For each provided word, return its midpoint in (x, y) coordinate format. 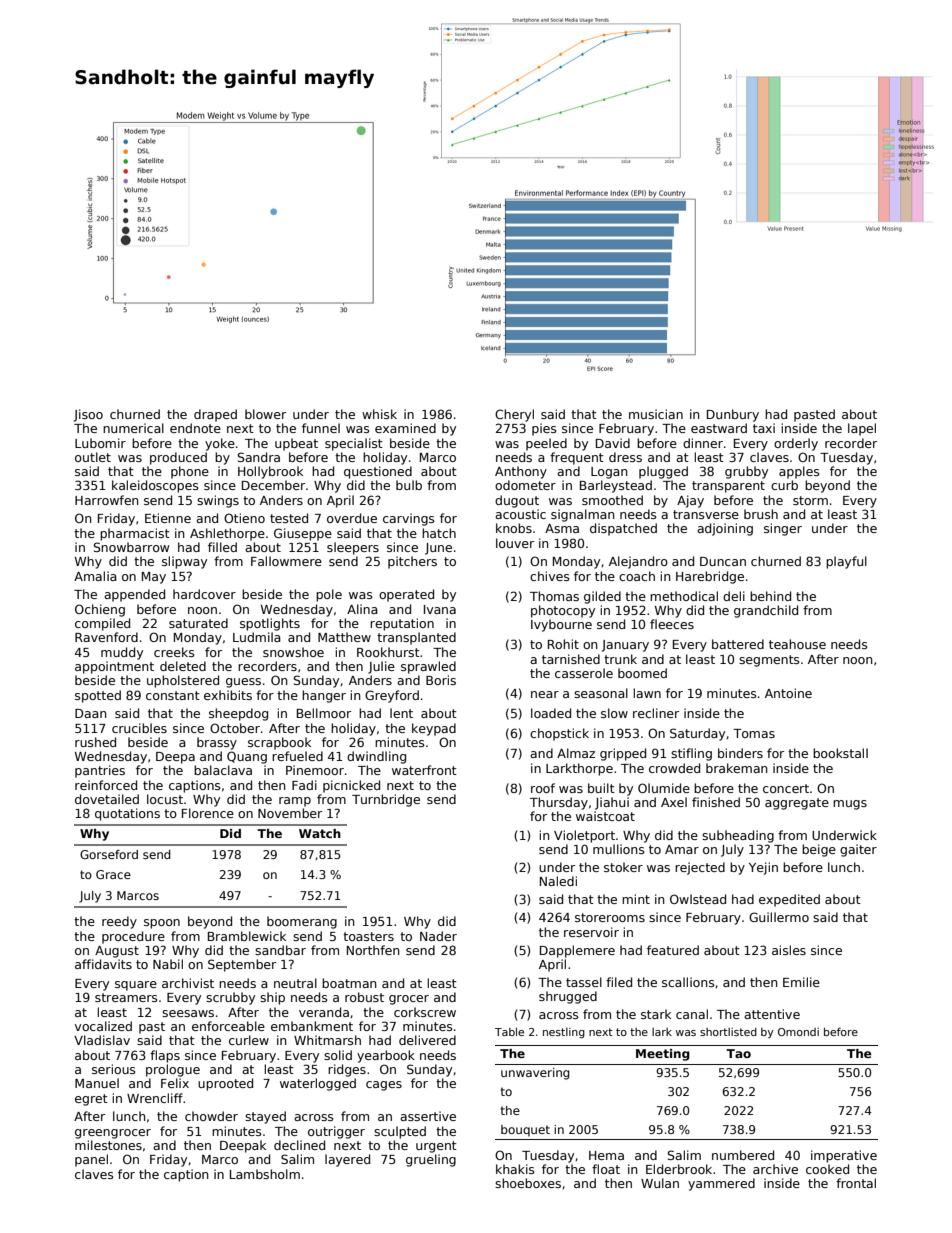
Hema (606, 1155)
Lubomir (100, 443)
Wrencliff (155, 1098)
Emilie (801, 982)
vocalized (103, 1026)
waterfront (424, 770)
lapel (862, 429)
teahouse (797, 644)
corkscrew (425, 1012)
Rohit (563, 644)
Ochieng (100, 610)
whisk (379, 414)
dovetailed (107, 799)
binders (740, 753)
